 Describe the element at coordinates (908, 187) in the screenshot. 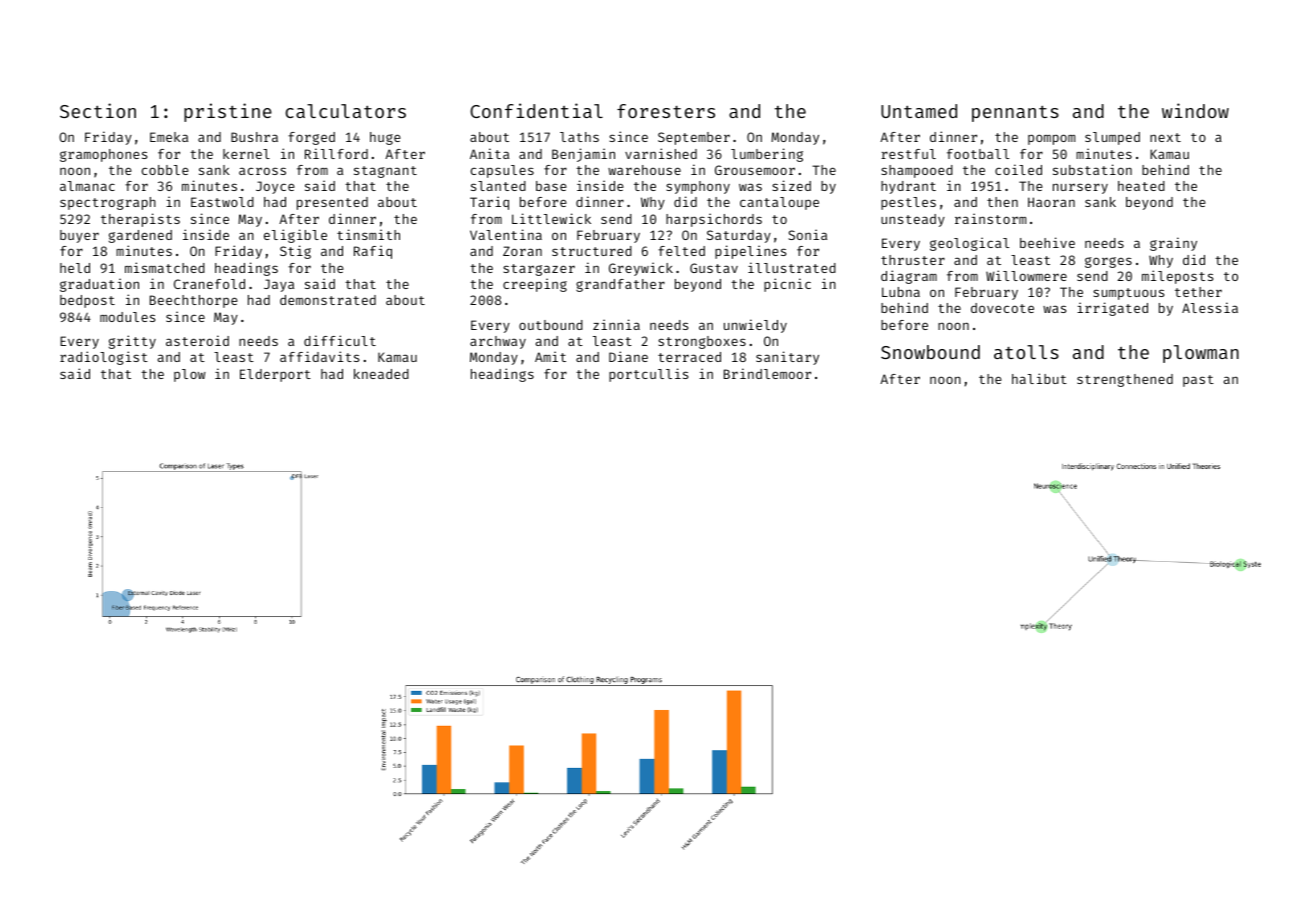

I see `hydrant` at that location.
